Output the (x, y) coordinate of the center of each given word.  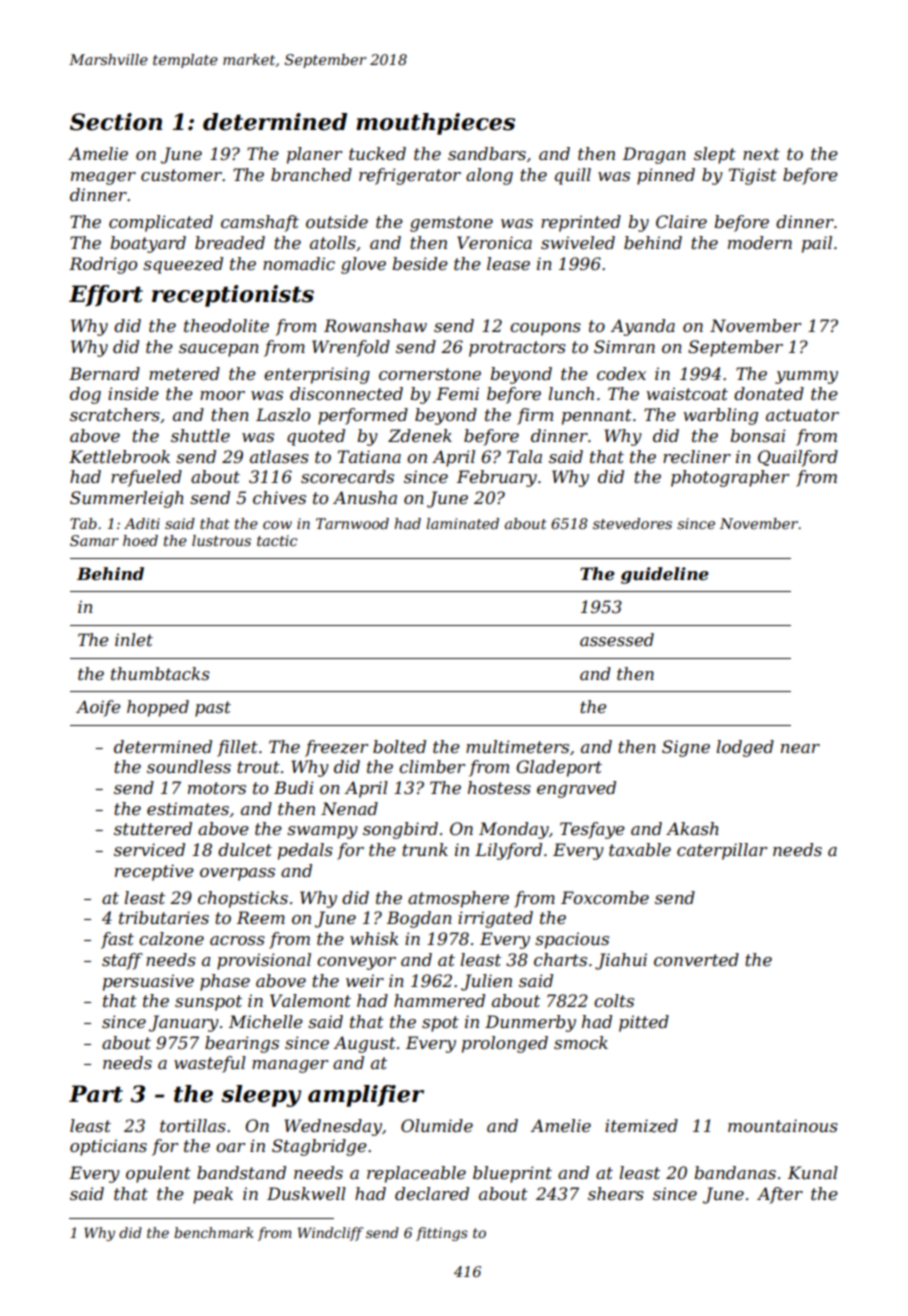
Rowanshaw (375, 325)
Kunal (813, 1172)
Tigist (753, 176)
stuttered (153, 828)
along (489, 176)
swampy (322, 832)
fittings (442, 1234)
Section (116, 122)
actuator (802, 415)
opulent (158, 1174)
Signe (686, 748)
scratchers (115, 414)
